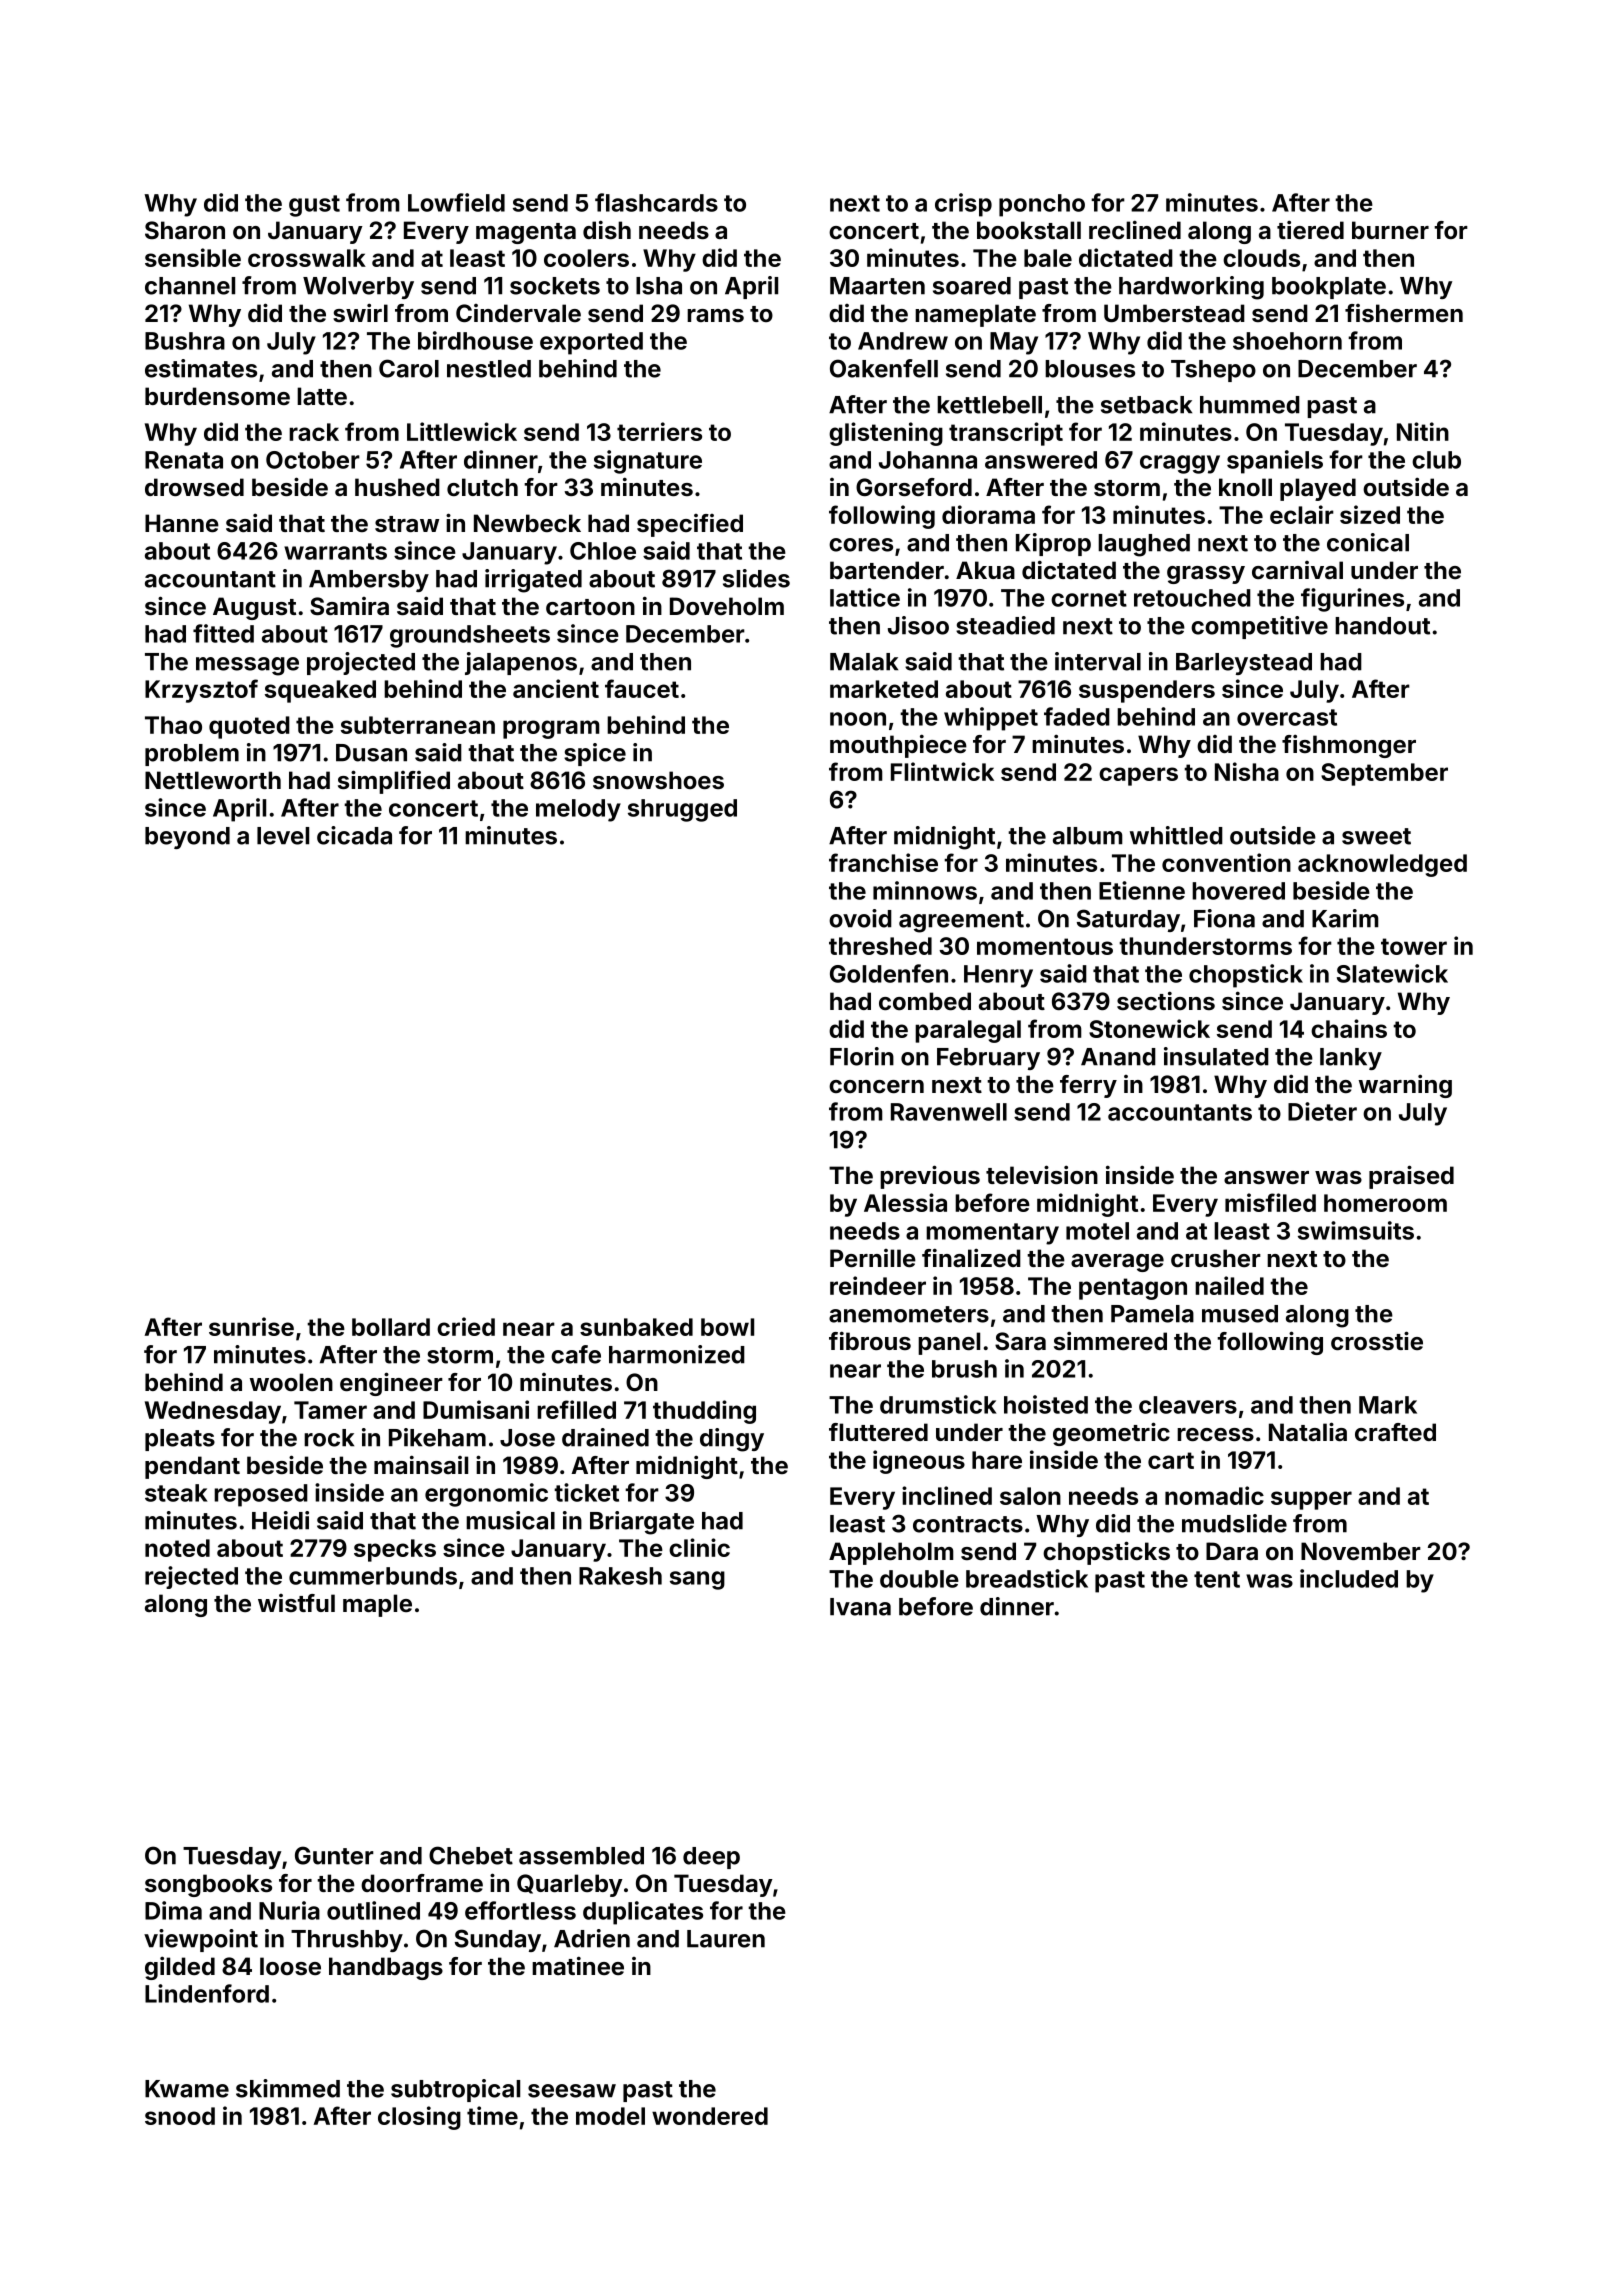 The height and width of the screenshot is (2292, 1620). I want to click on woolen, so click(291, 1382).
